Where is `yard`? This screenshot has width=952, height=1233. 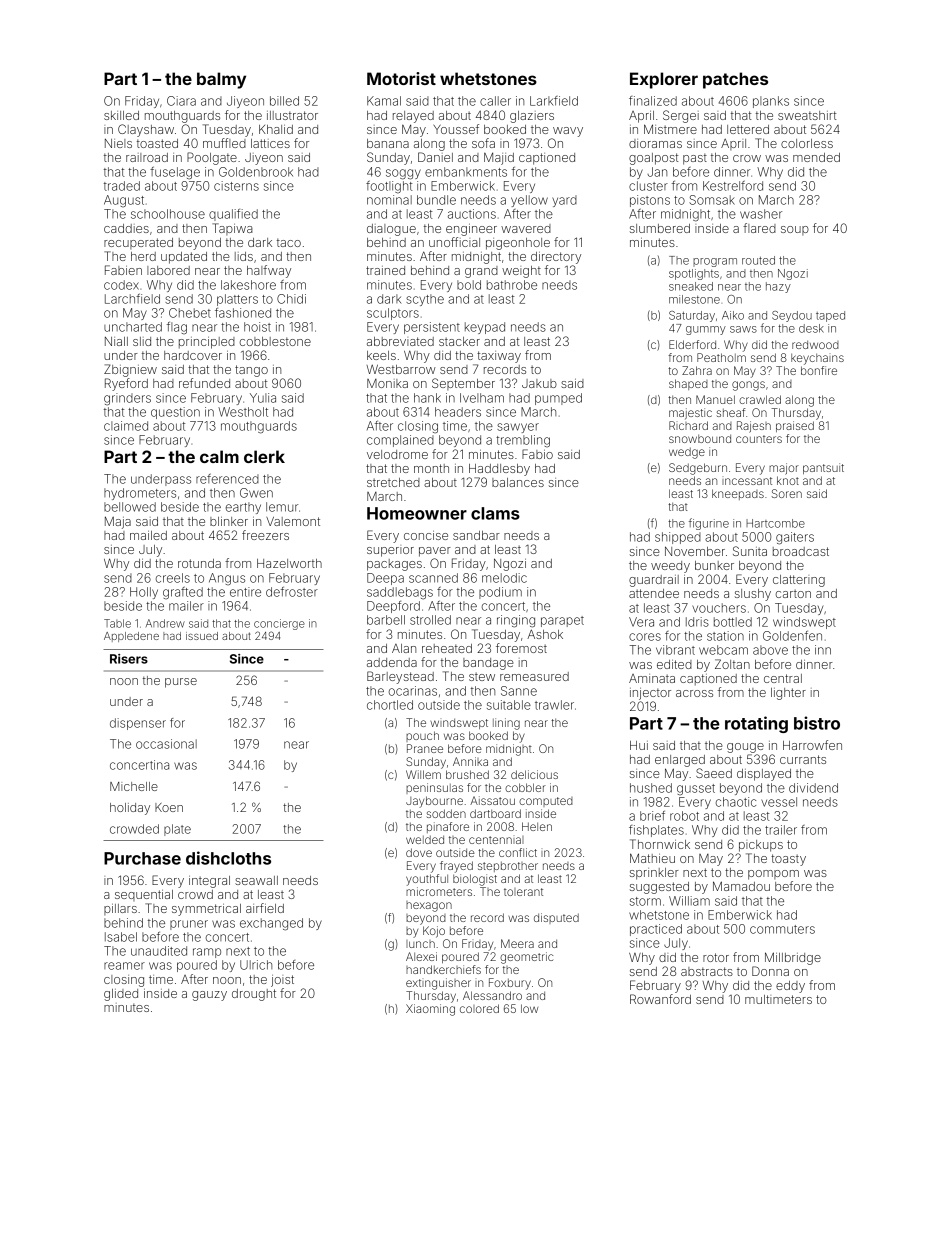
yard is located at coordinates (564, 201).
